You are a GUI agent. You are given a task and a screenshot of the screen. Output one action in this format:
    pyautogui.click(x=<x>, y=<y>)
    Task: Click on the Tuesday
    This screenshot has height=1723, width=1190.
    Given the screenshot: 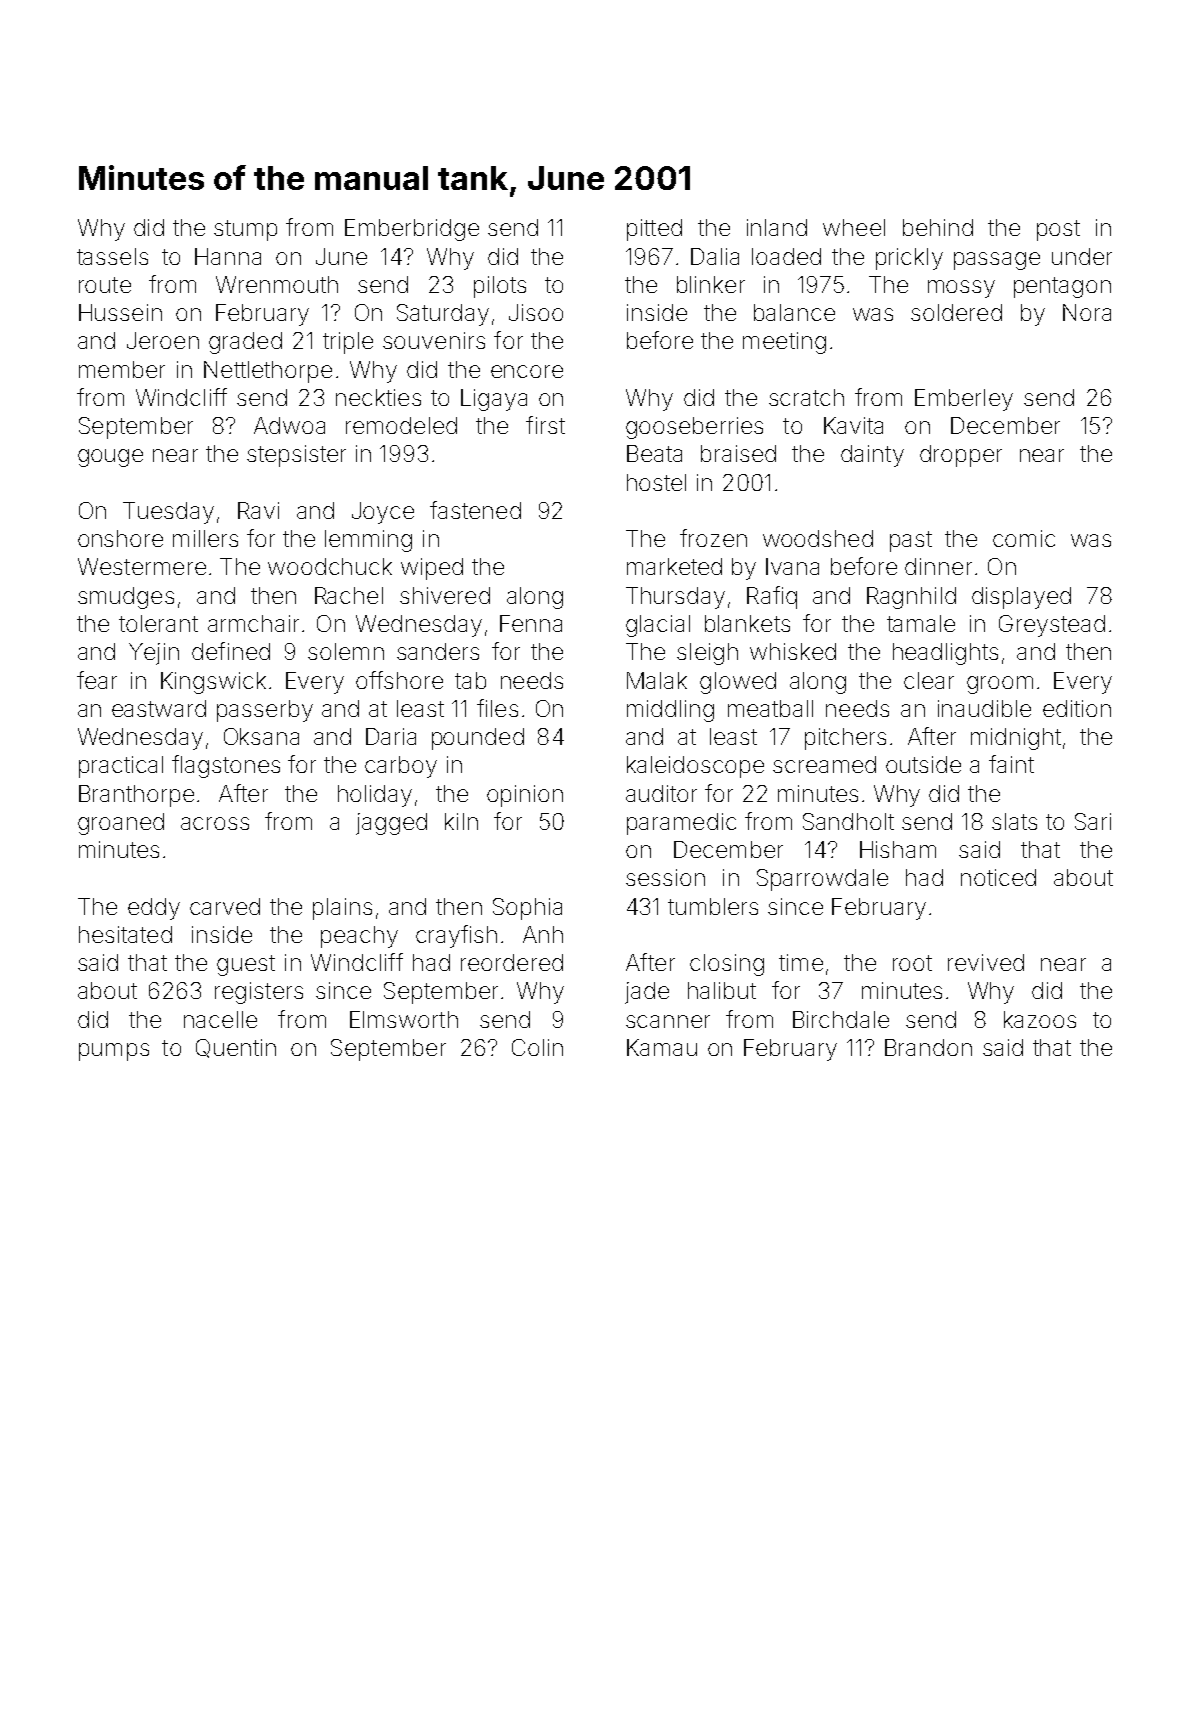 What is the action you would take?
    pyautogui.click(x=168, y=513)
